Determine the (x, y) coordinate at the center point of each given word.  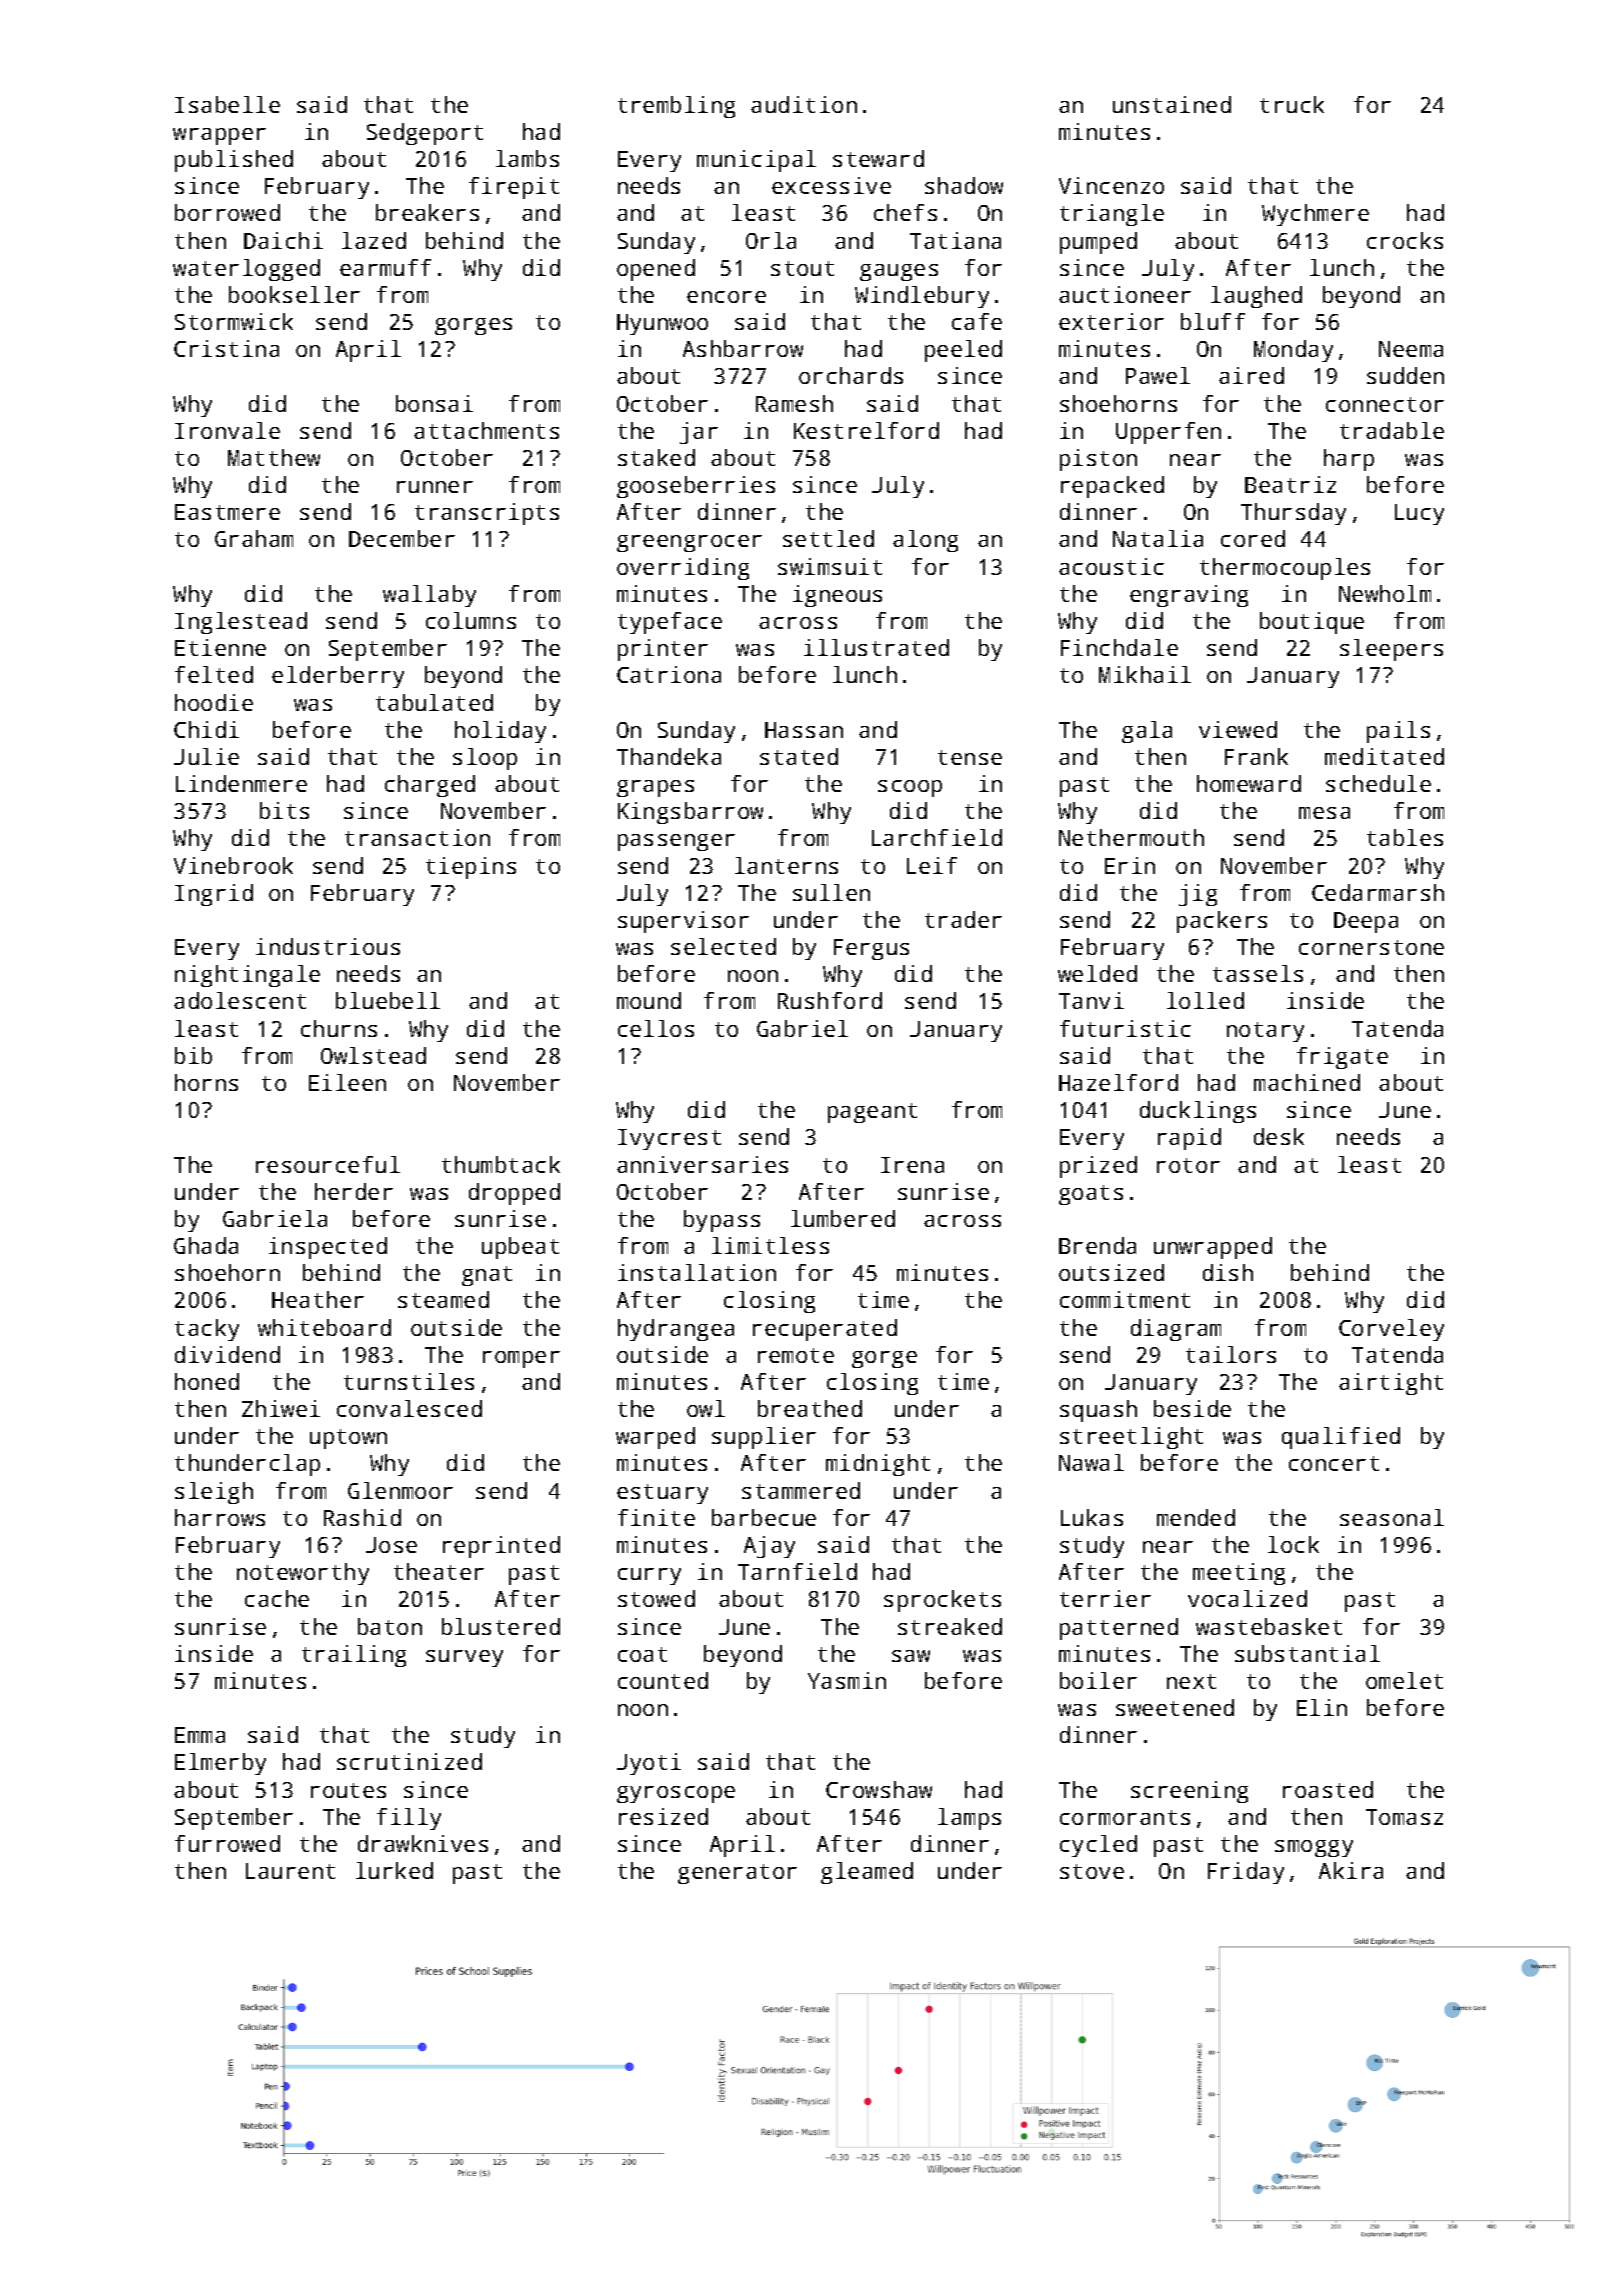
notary (1265, 1032)
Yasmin (847, 1680)
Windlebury (922, 297)
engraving (1189, 596)
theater (439, 1571)
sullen (831, 892)
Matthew (274, 457)
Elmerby (220, 1764)
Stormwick (234, 321)
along (925, 541)
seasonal (1392, 1517)
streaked (950, 1626)
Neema (1411, 349)
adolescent (240, 1000)
